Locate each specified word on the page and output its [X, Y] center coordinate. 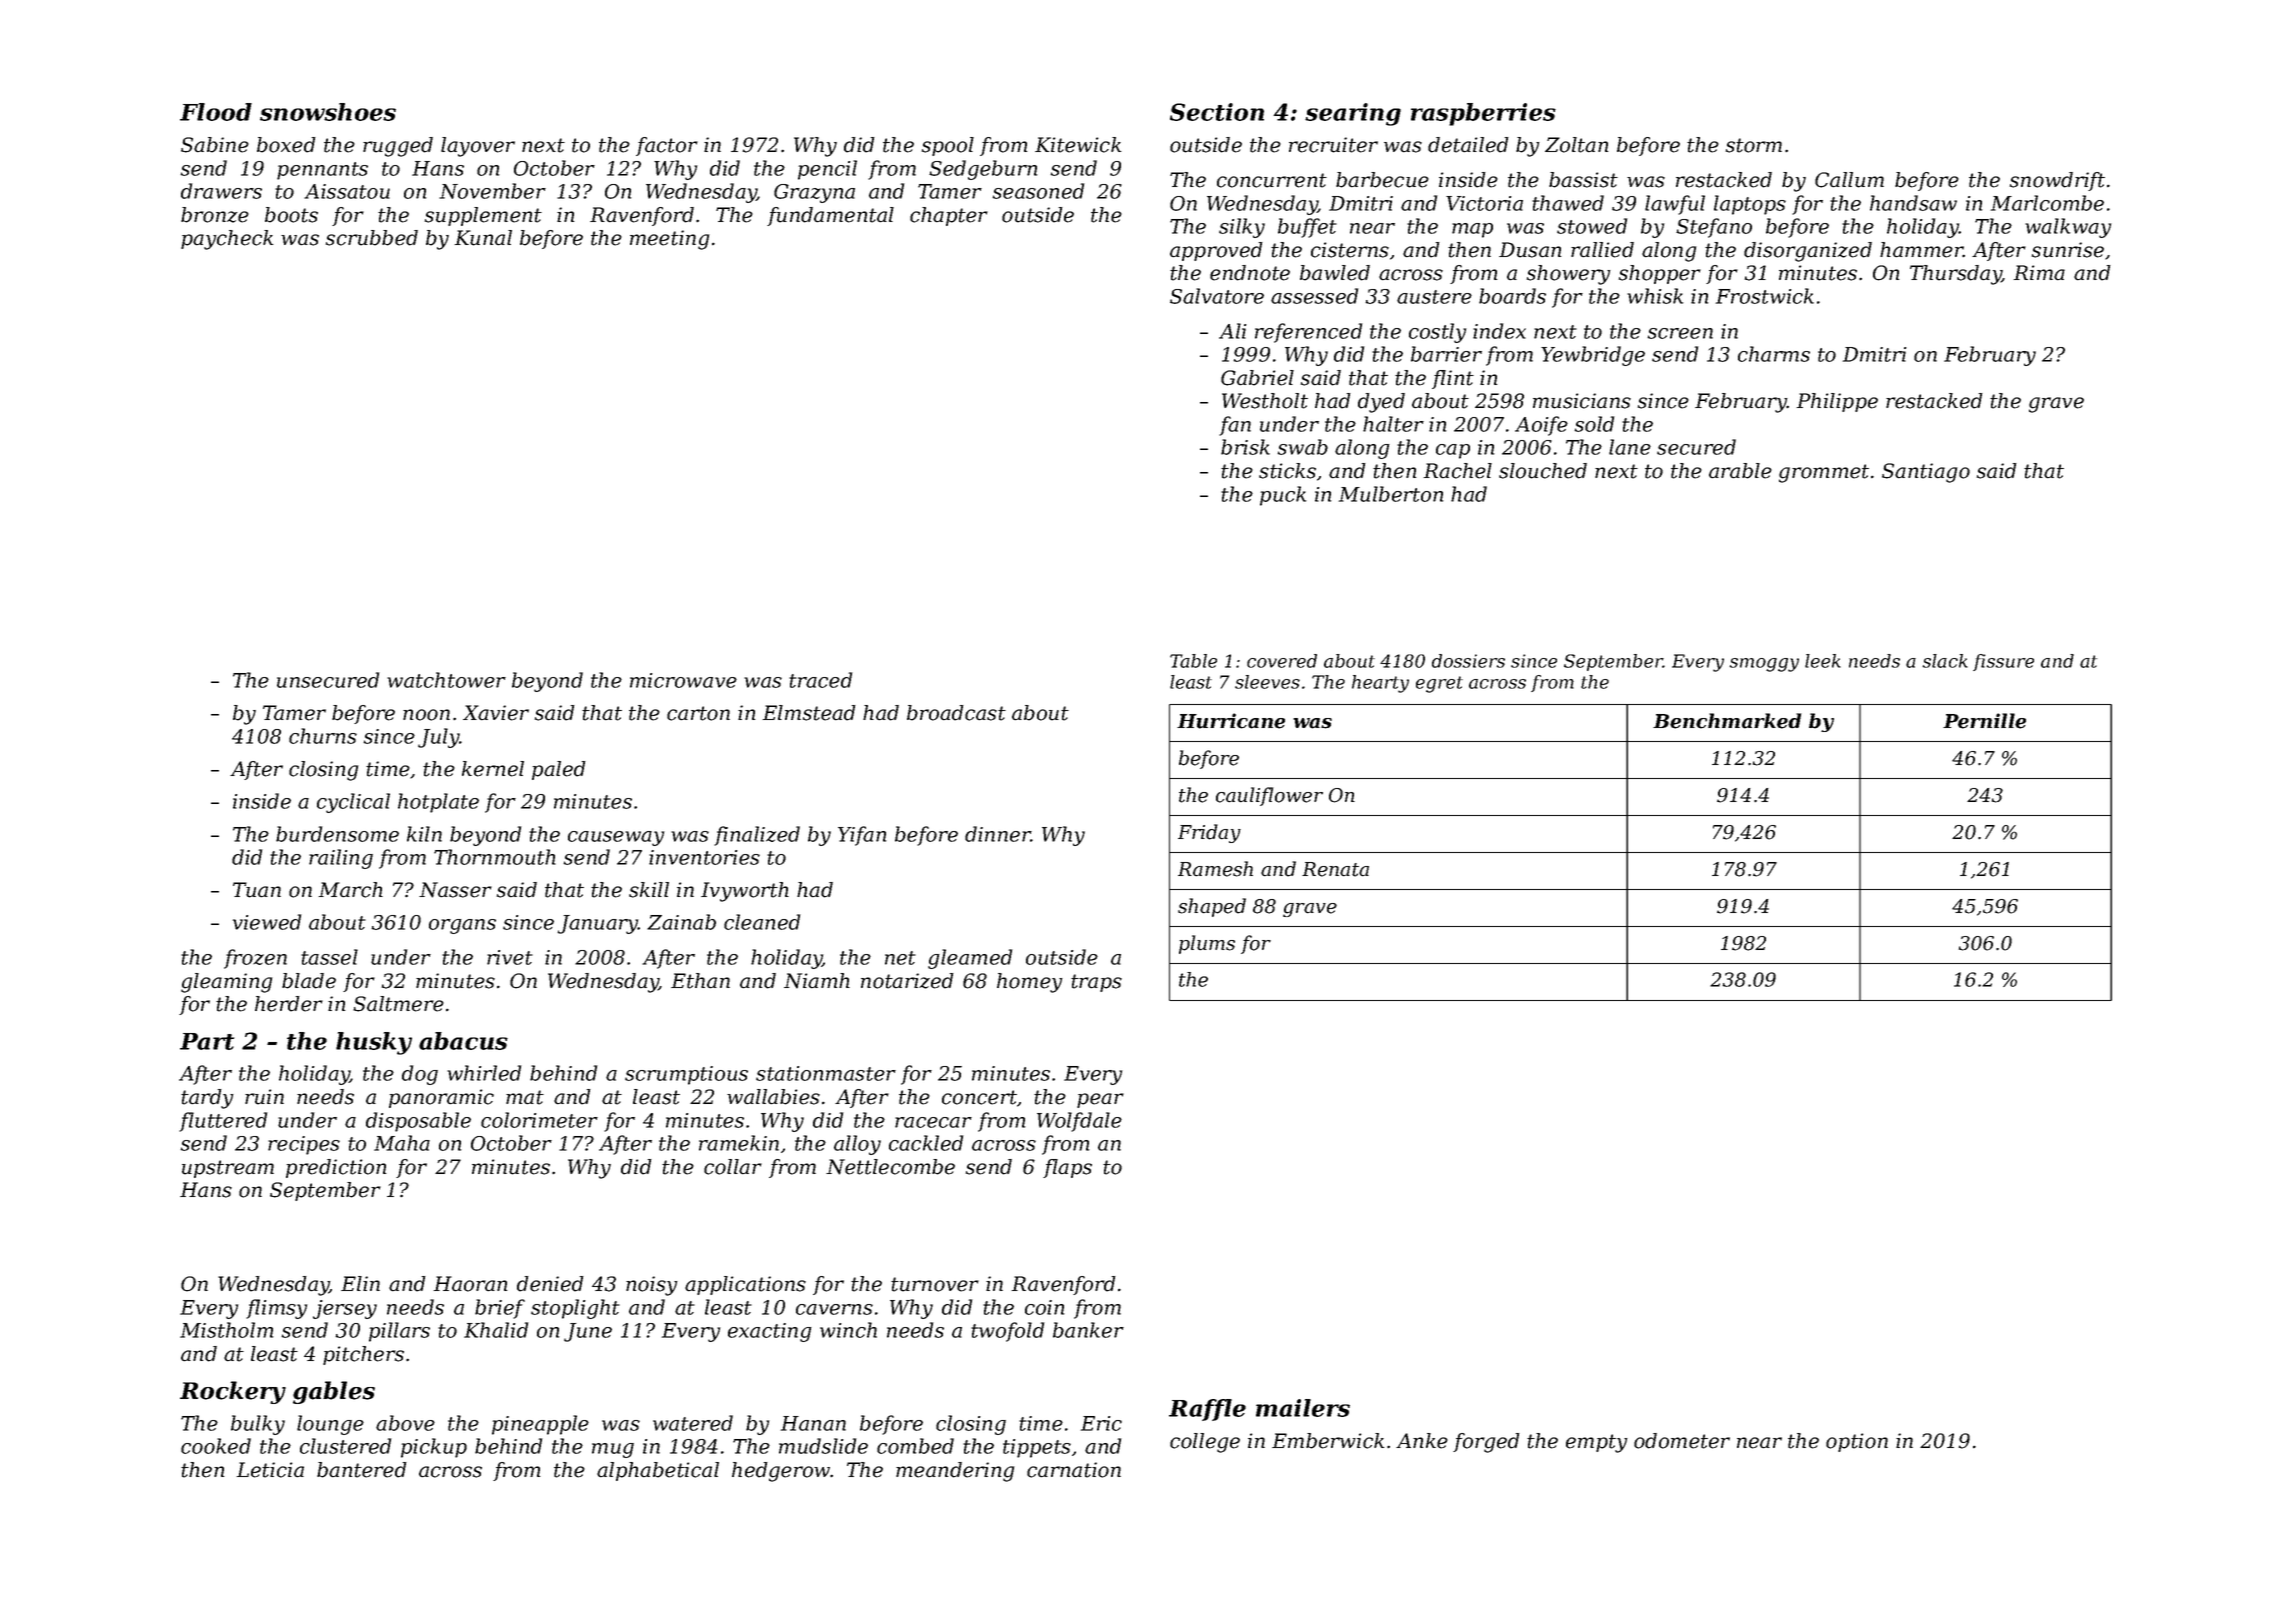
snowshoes [328, 112]
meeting [669, 240]
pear [1100, 1100]
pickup [434, 1448]
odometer [1682, 1441]
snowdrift [2057, 181]
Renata [1335, 869]
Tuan [257, 890]
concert [979, 1097]
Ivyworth [745, 892]
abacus [463, 1041]
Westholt [1265, 401]
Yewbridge [1593, 356]
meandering [955, 1472]
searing [1353, 114]
